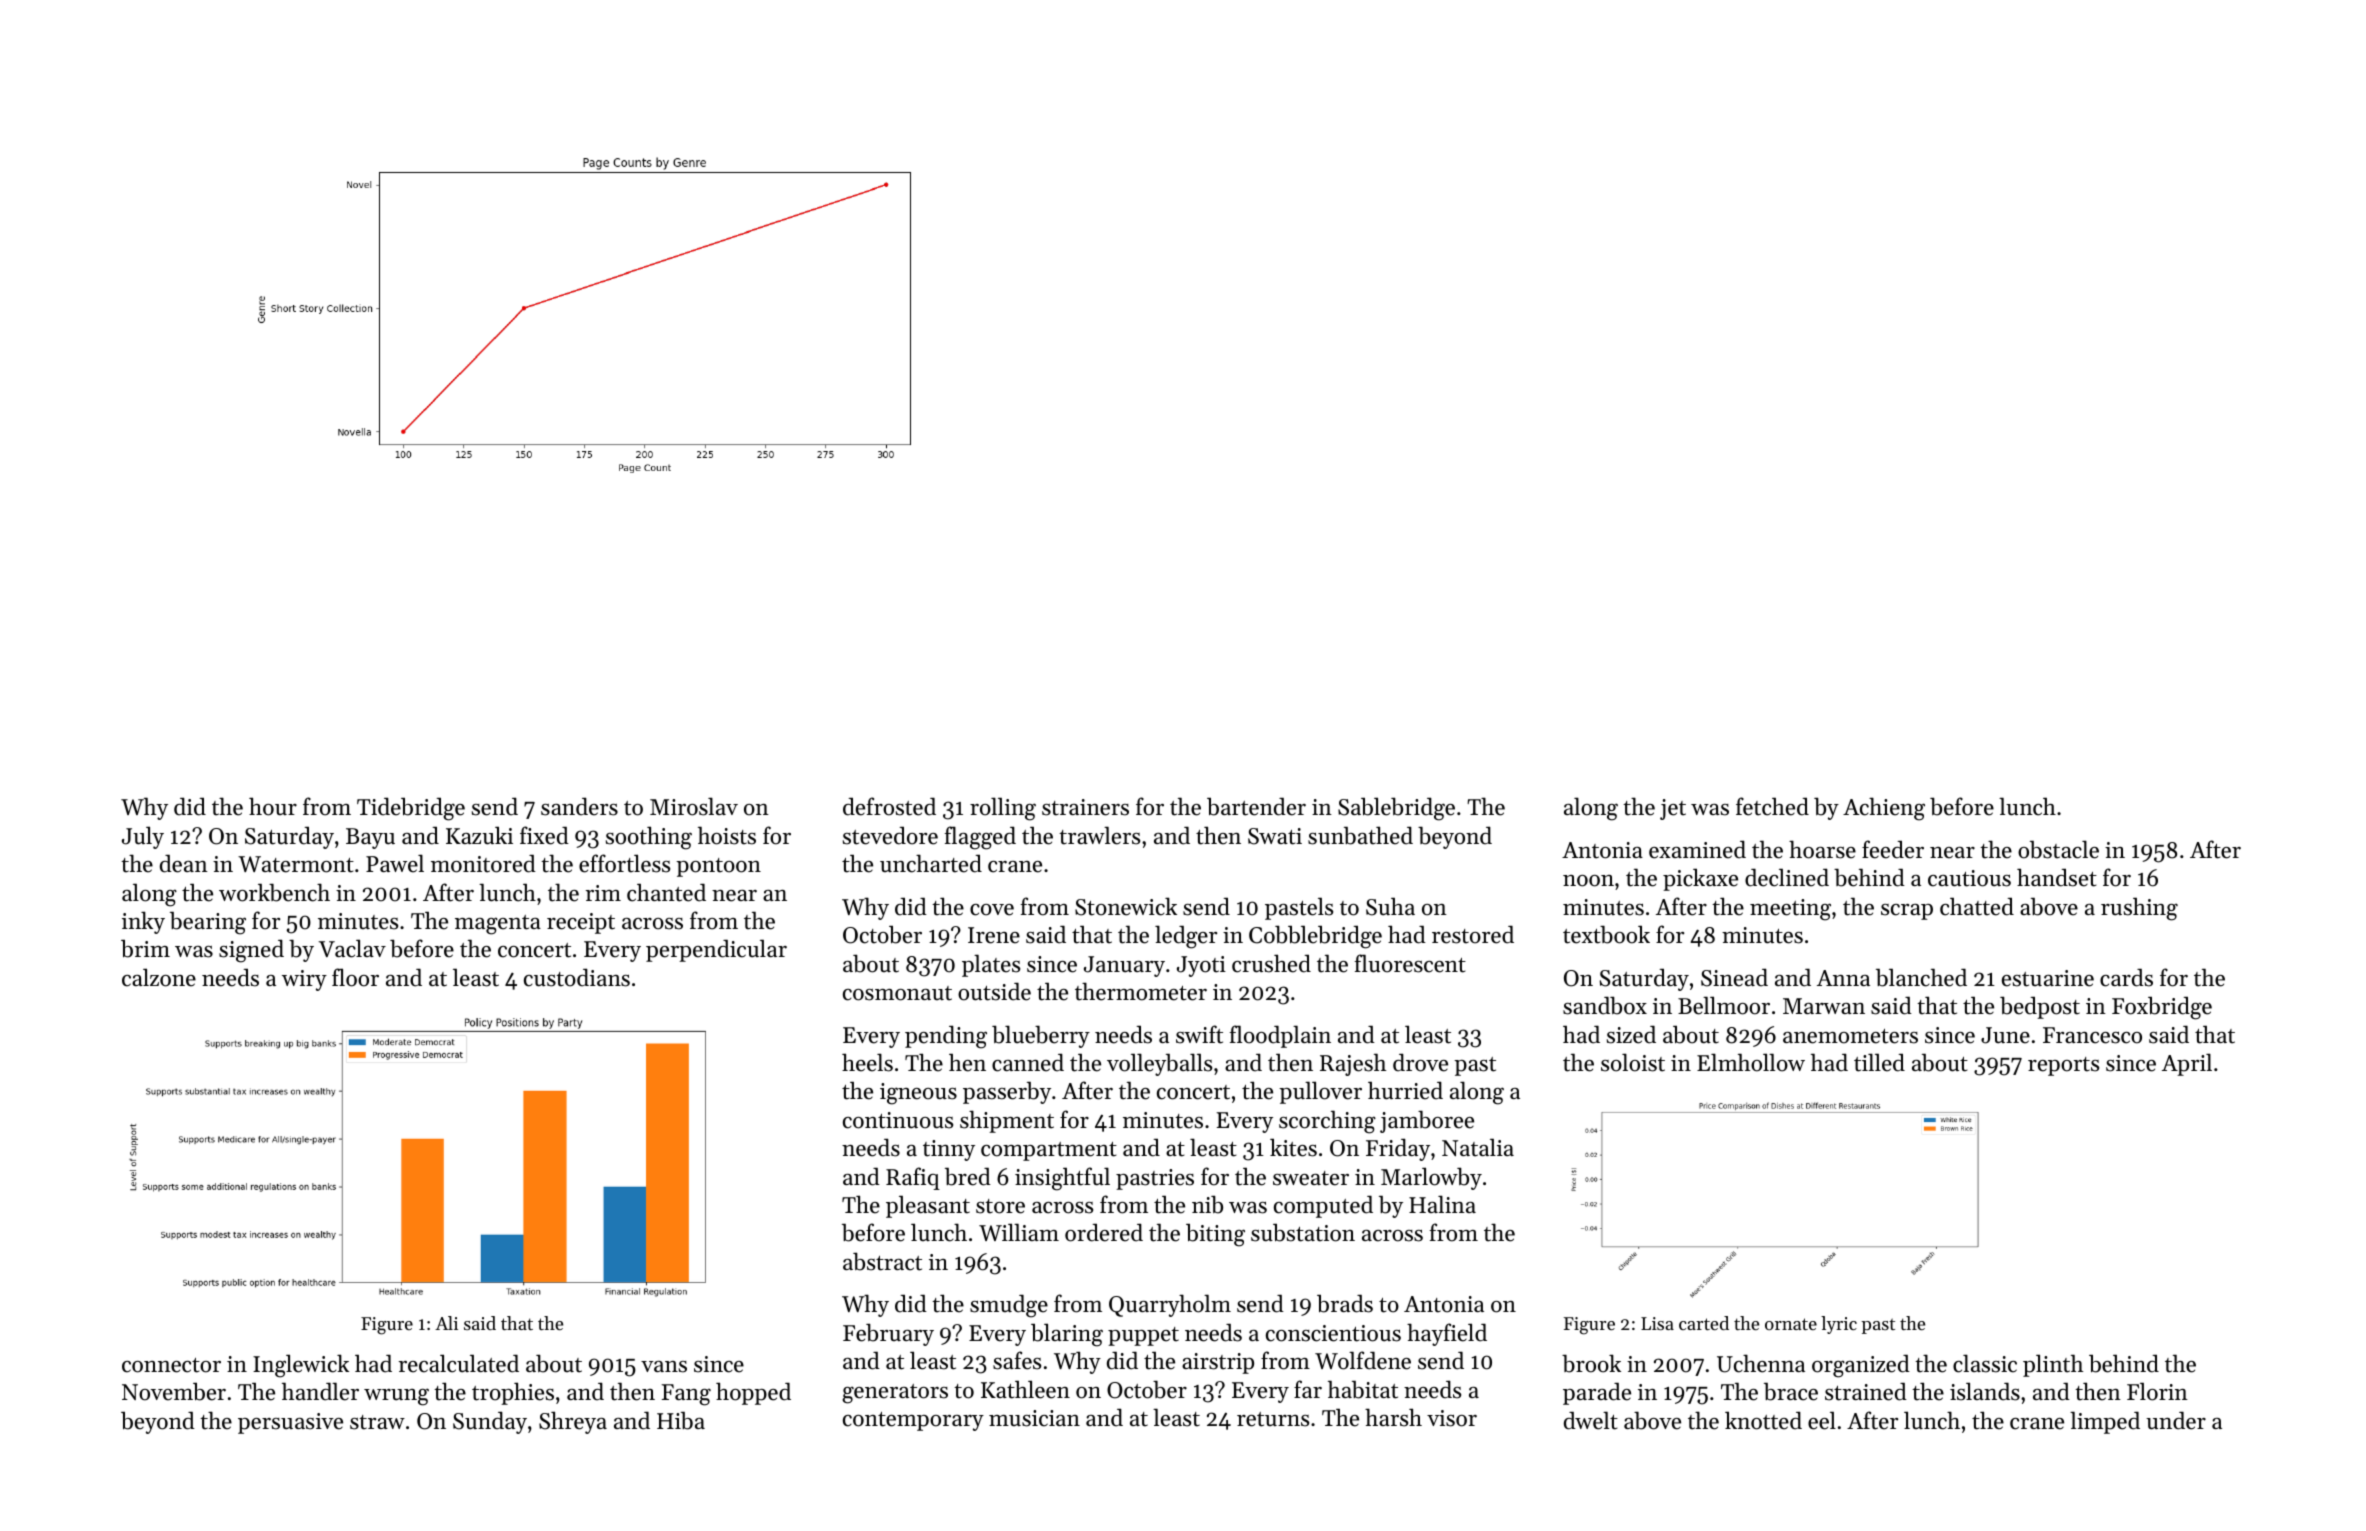 The height and width of the document is (1531, 2366). Describe the element at coordinates (1839, 1325) in the document. I see `lyric` at that location.
